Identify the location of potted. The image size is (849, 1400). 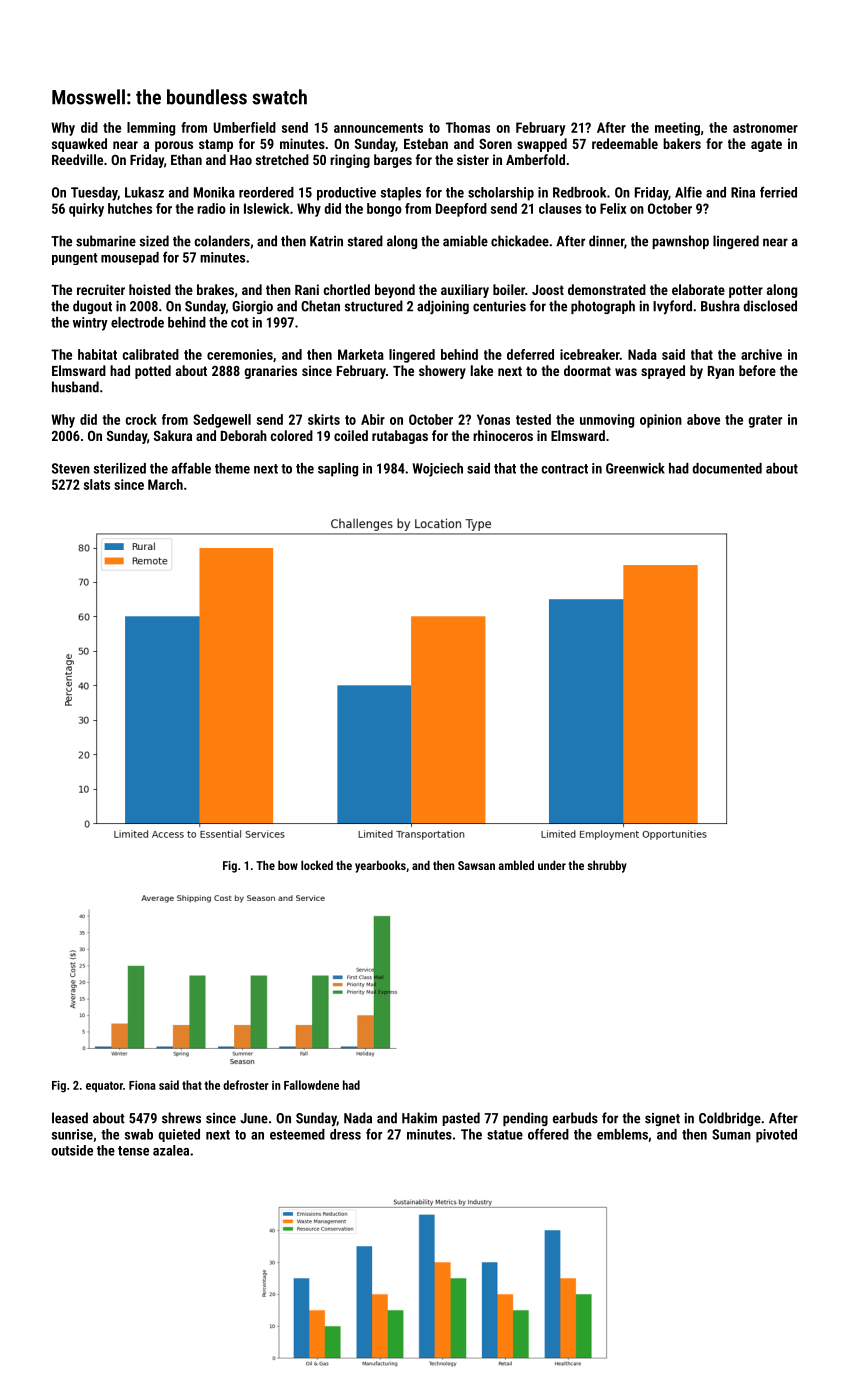
(153, 372).
